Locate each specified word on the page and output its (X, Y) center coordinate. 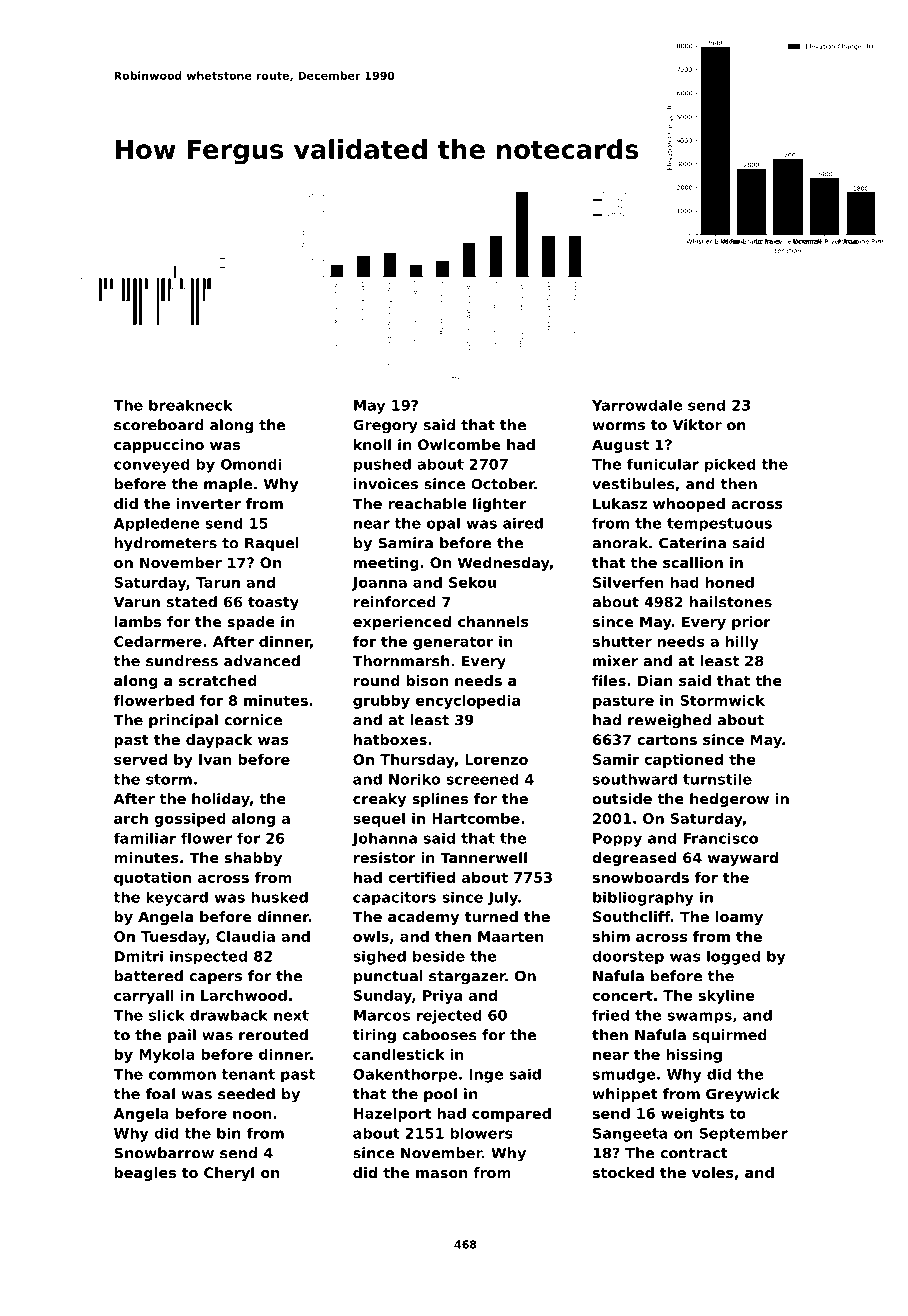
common (182, 1075)
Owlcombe (459, 444)
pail (182, 1036)
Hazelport (393, 1115)
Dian (655, 680)
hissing (694, 1056)
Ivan (215, 759)
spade (251, 623)
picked (730, 465)
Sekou (472, 582)
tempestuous (719, 525)
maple (228, 485)
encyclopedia (468, 702)
